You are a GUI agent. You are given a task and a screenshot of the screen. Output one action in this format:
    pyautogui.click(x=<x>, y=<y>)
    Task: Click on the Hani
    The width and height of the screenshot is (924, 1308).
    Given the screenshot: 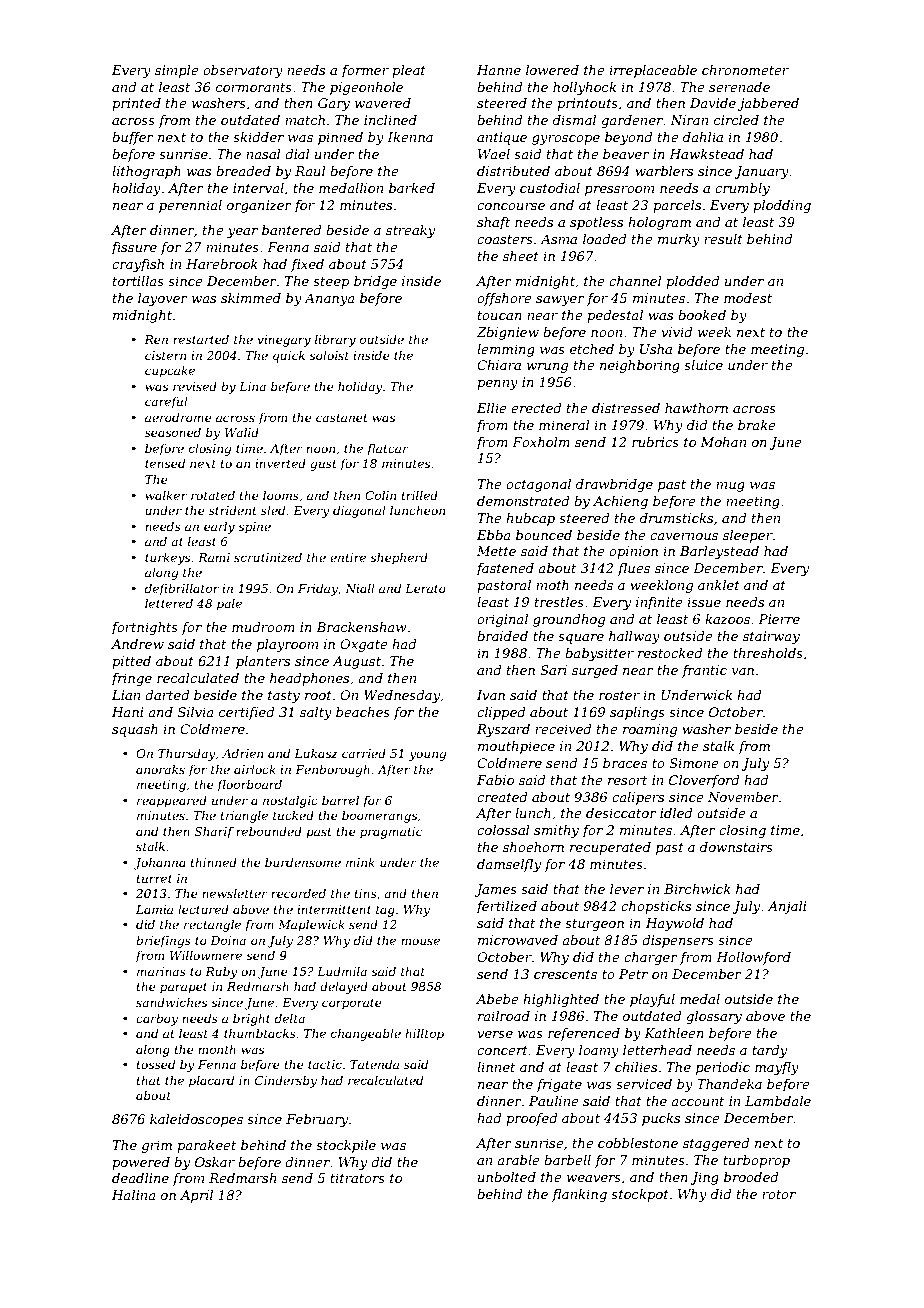 What is the action you would take?
    pyautogui.click(x=127, y=712)
